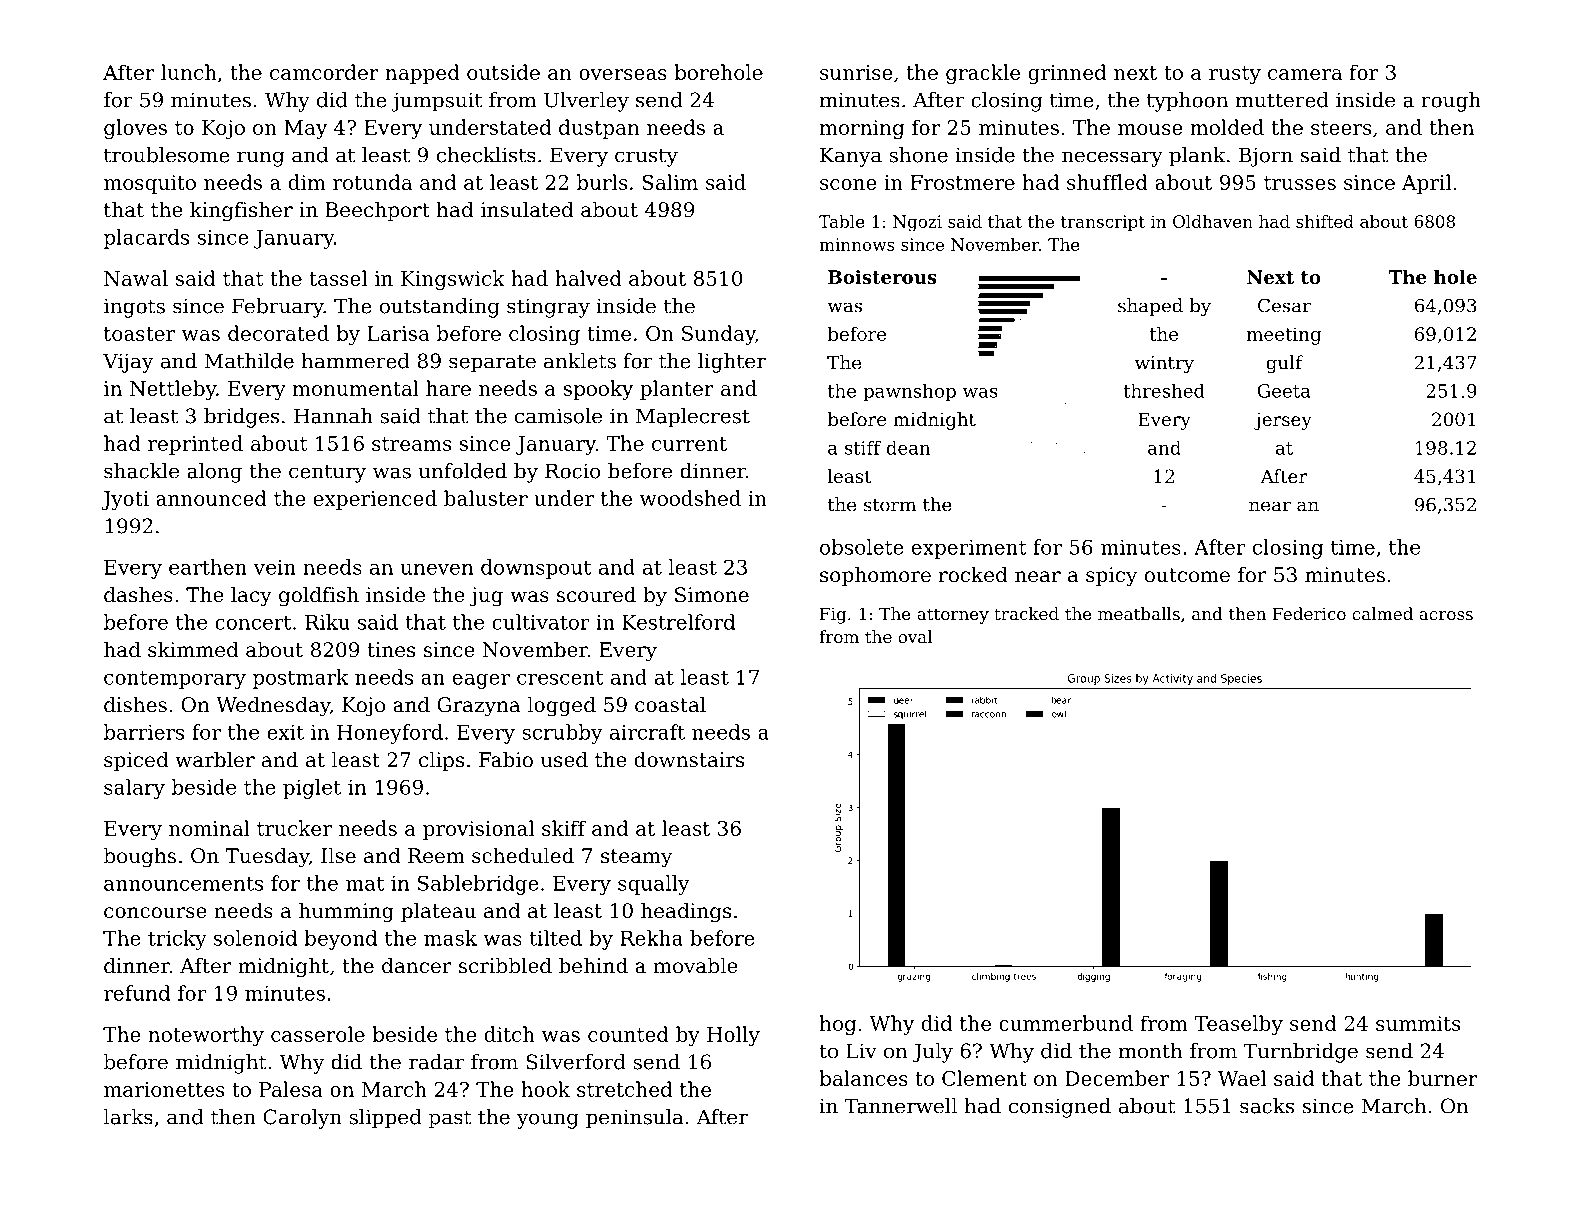 Image resolution: width=1589 pixels, height=1228 pixels. What do you see at coordinates (436, 569) in the image?
I see `uneven` at bounding box center [436, 569].
